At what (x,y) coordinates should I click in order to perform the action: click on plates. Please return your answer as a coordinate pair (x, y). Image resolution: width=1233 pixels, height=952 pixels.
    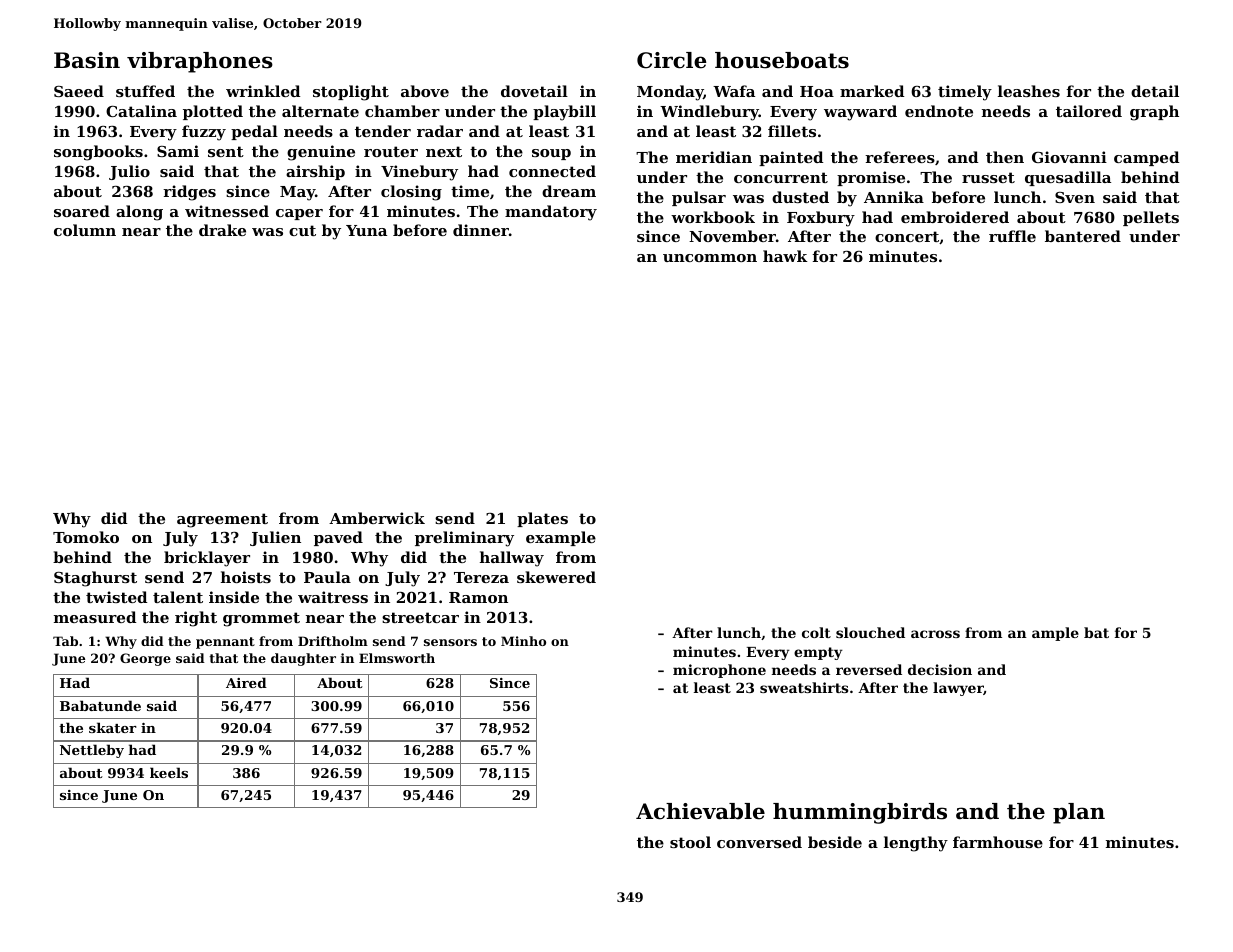
    Looking at the image, I should click on (542, 519).
